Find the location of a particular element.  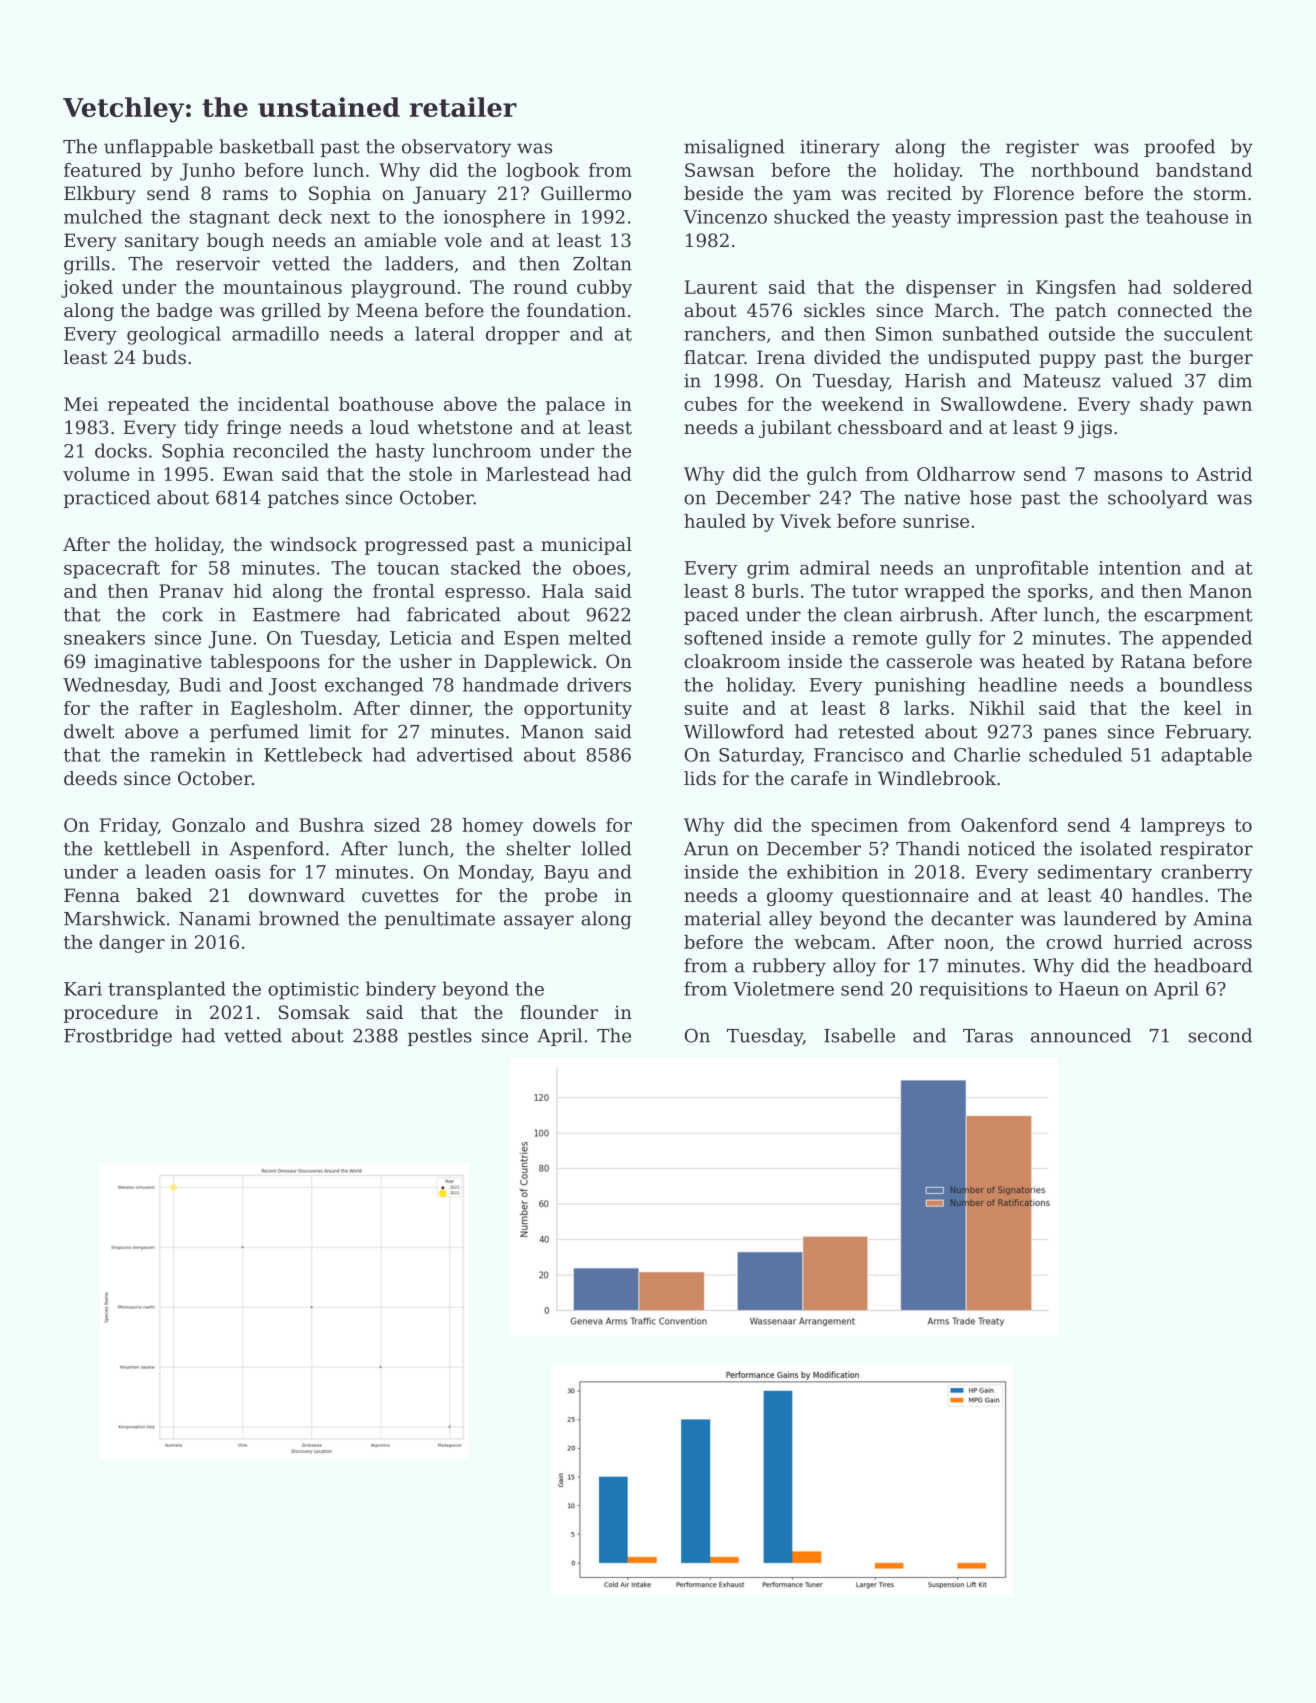

basketball is located at coordinates (266, 146).
